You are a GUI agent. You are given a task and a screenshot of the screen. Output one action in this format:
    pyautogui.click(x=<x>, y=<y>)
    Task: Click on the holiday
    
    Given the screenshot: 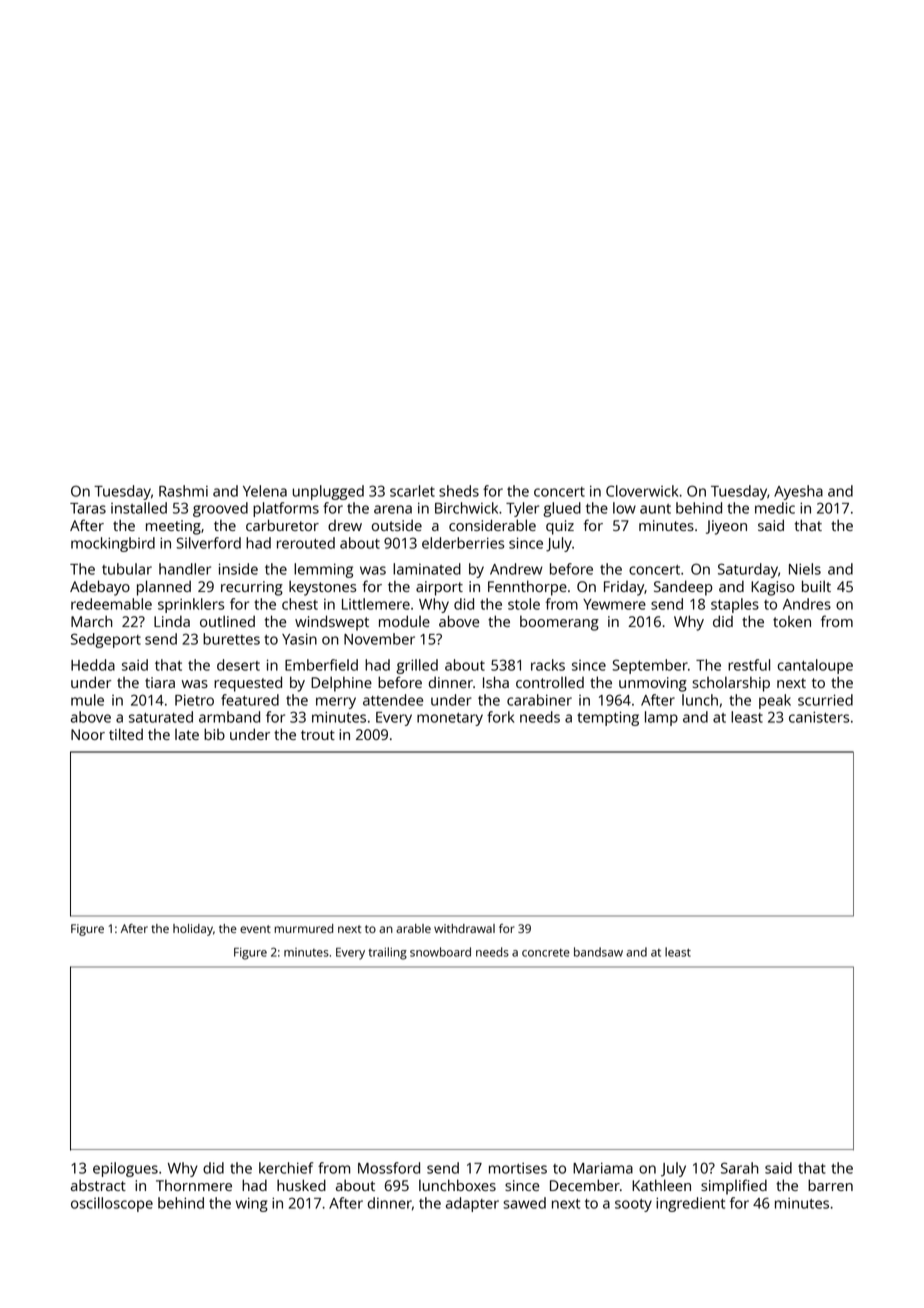 What is the action you would take?
    pyautogui.click(x=193, y=930)
